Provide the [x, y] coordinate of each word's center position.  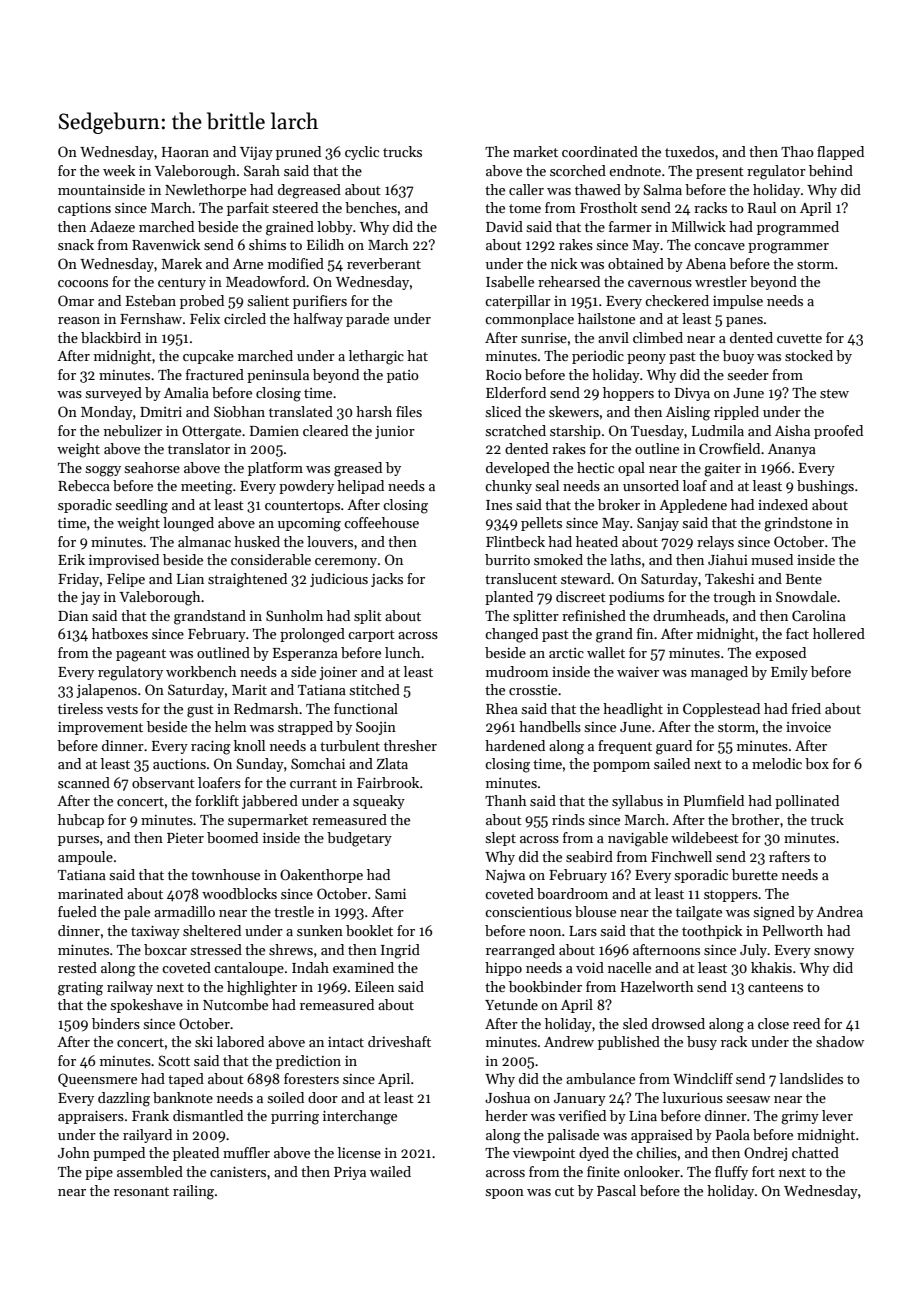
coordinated [600, 151]
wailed [390, 1171]
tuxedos [689, 151]
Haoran [185, 152]
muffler [246, 1152]
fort [763, 1171]
